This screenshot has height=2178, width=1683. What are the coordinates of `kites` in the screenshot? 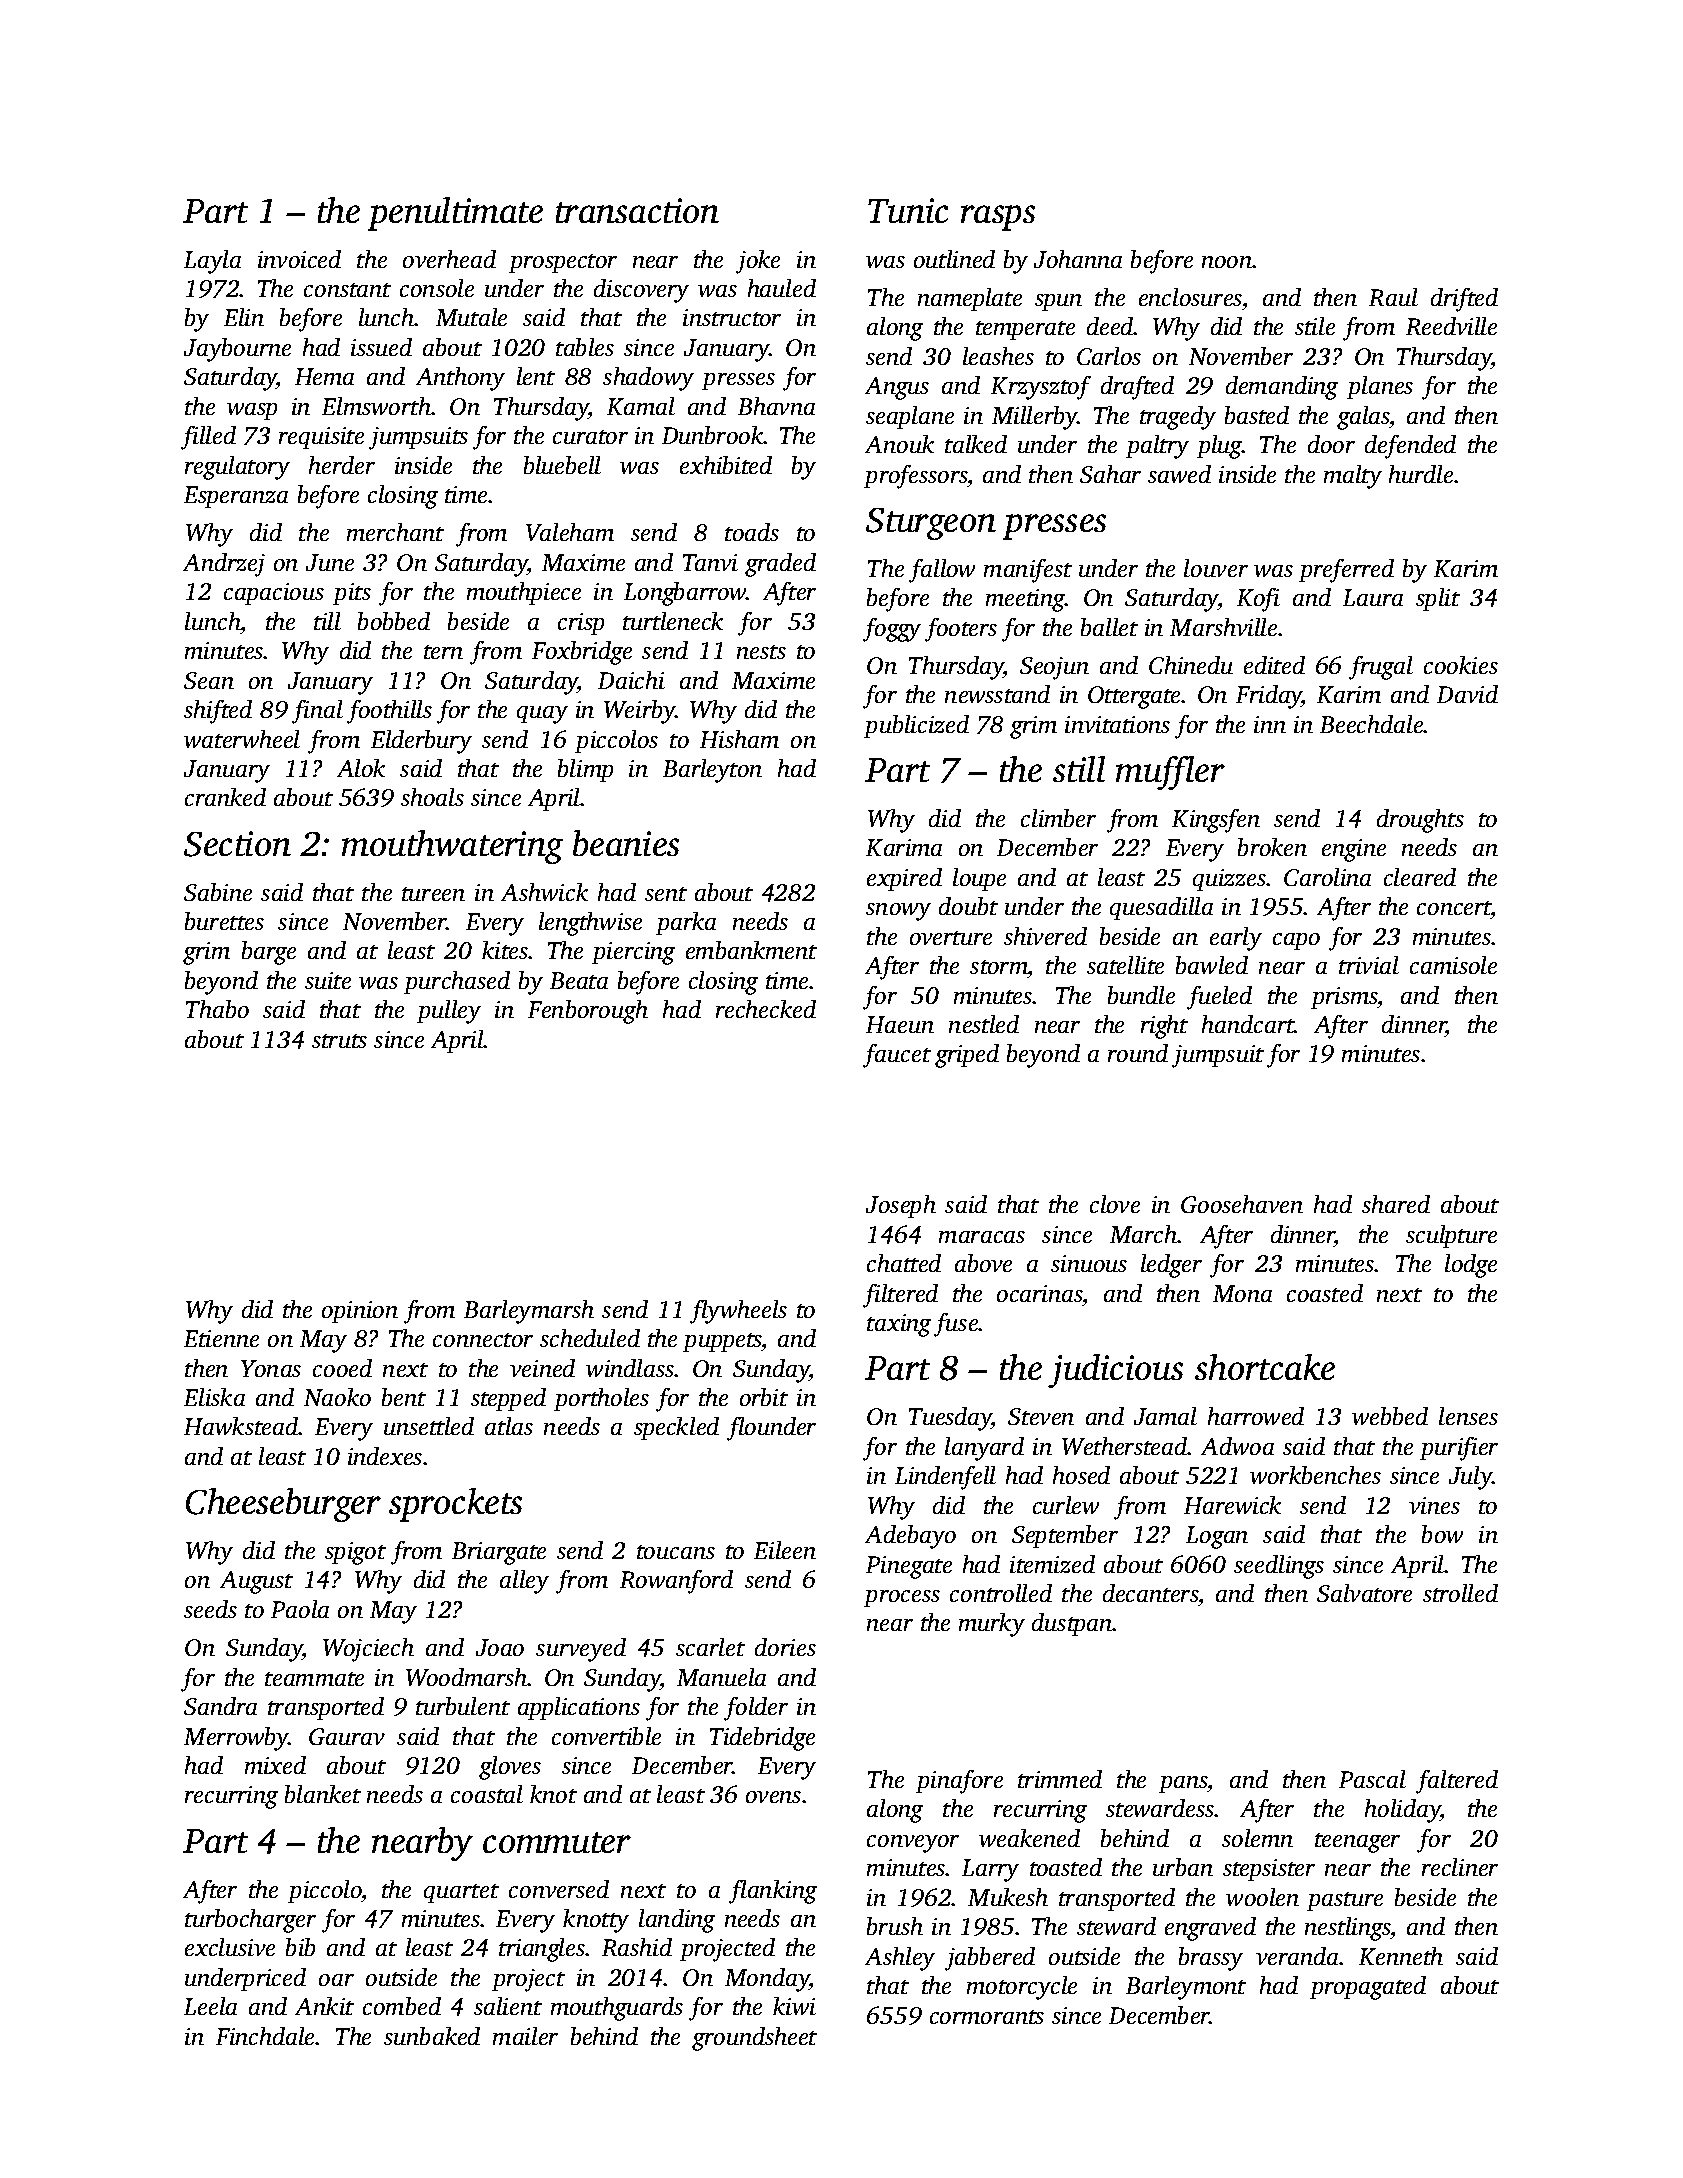 It's located at (505, 950).
